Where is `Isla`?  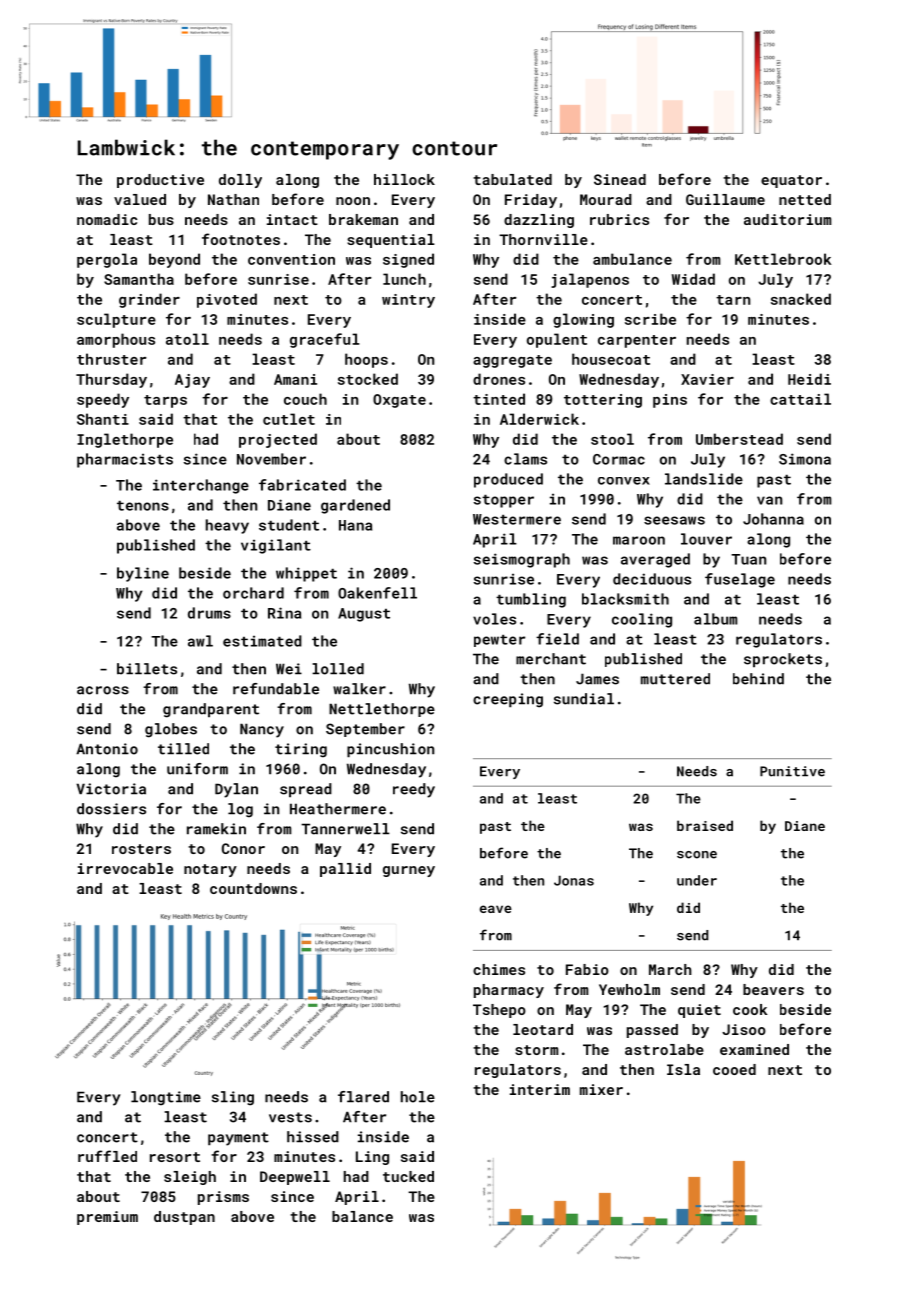 Isla is located at coordinates (683, 1069).
